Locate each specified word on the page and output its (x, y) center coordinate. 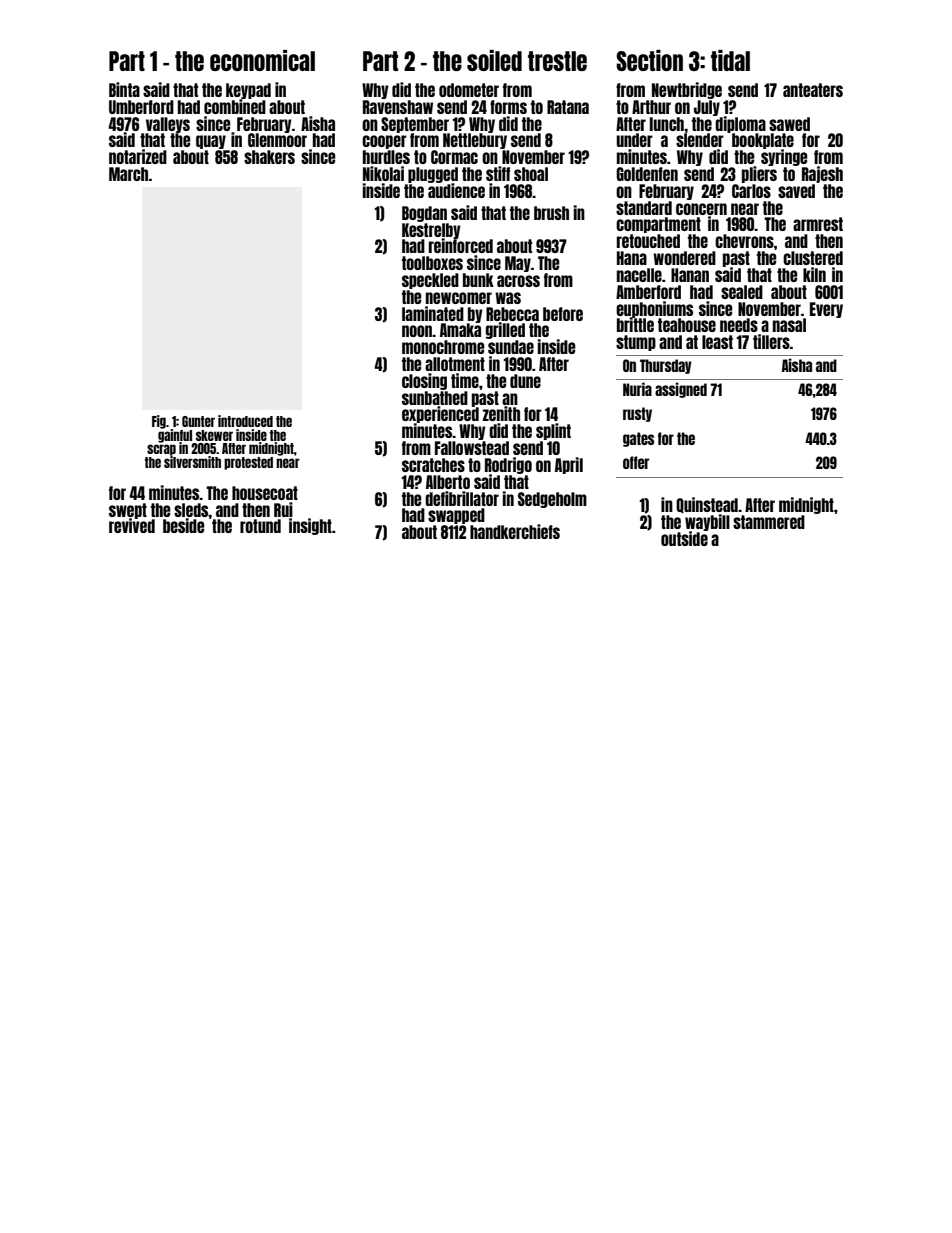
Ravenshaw (398, 107)
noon (417, 331)
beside (184, 525)
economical (262, 60)
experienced (440, 415)
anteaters (813, 90)
